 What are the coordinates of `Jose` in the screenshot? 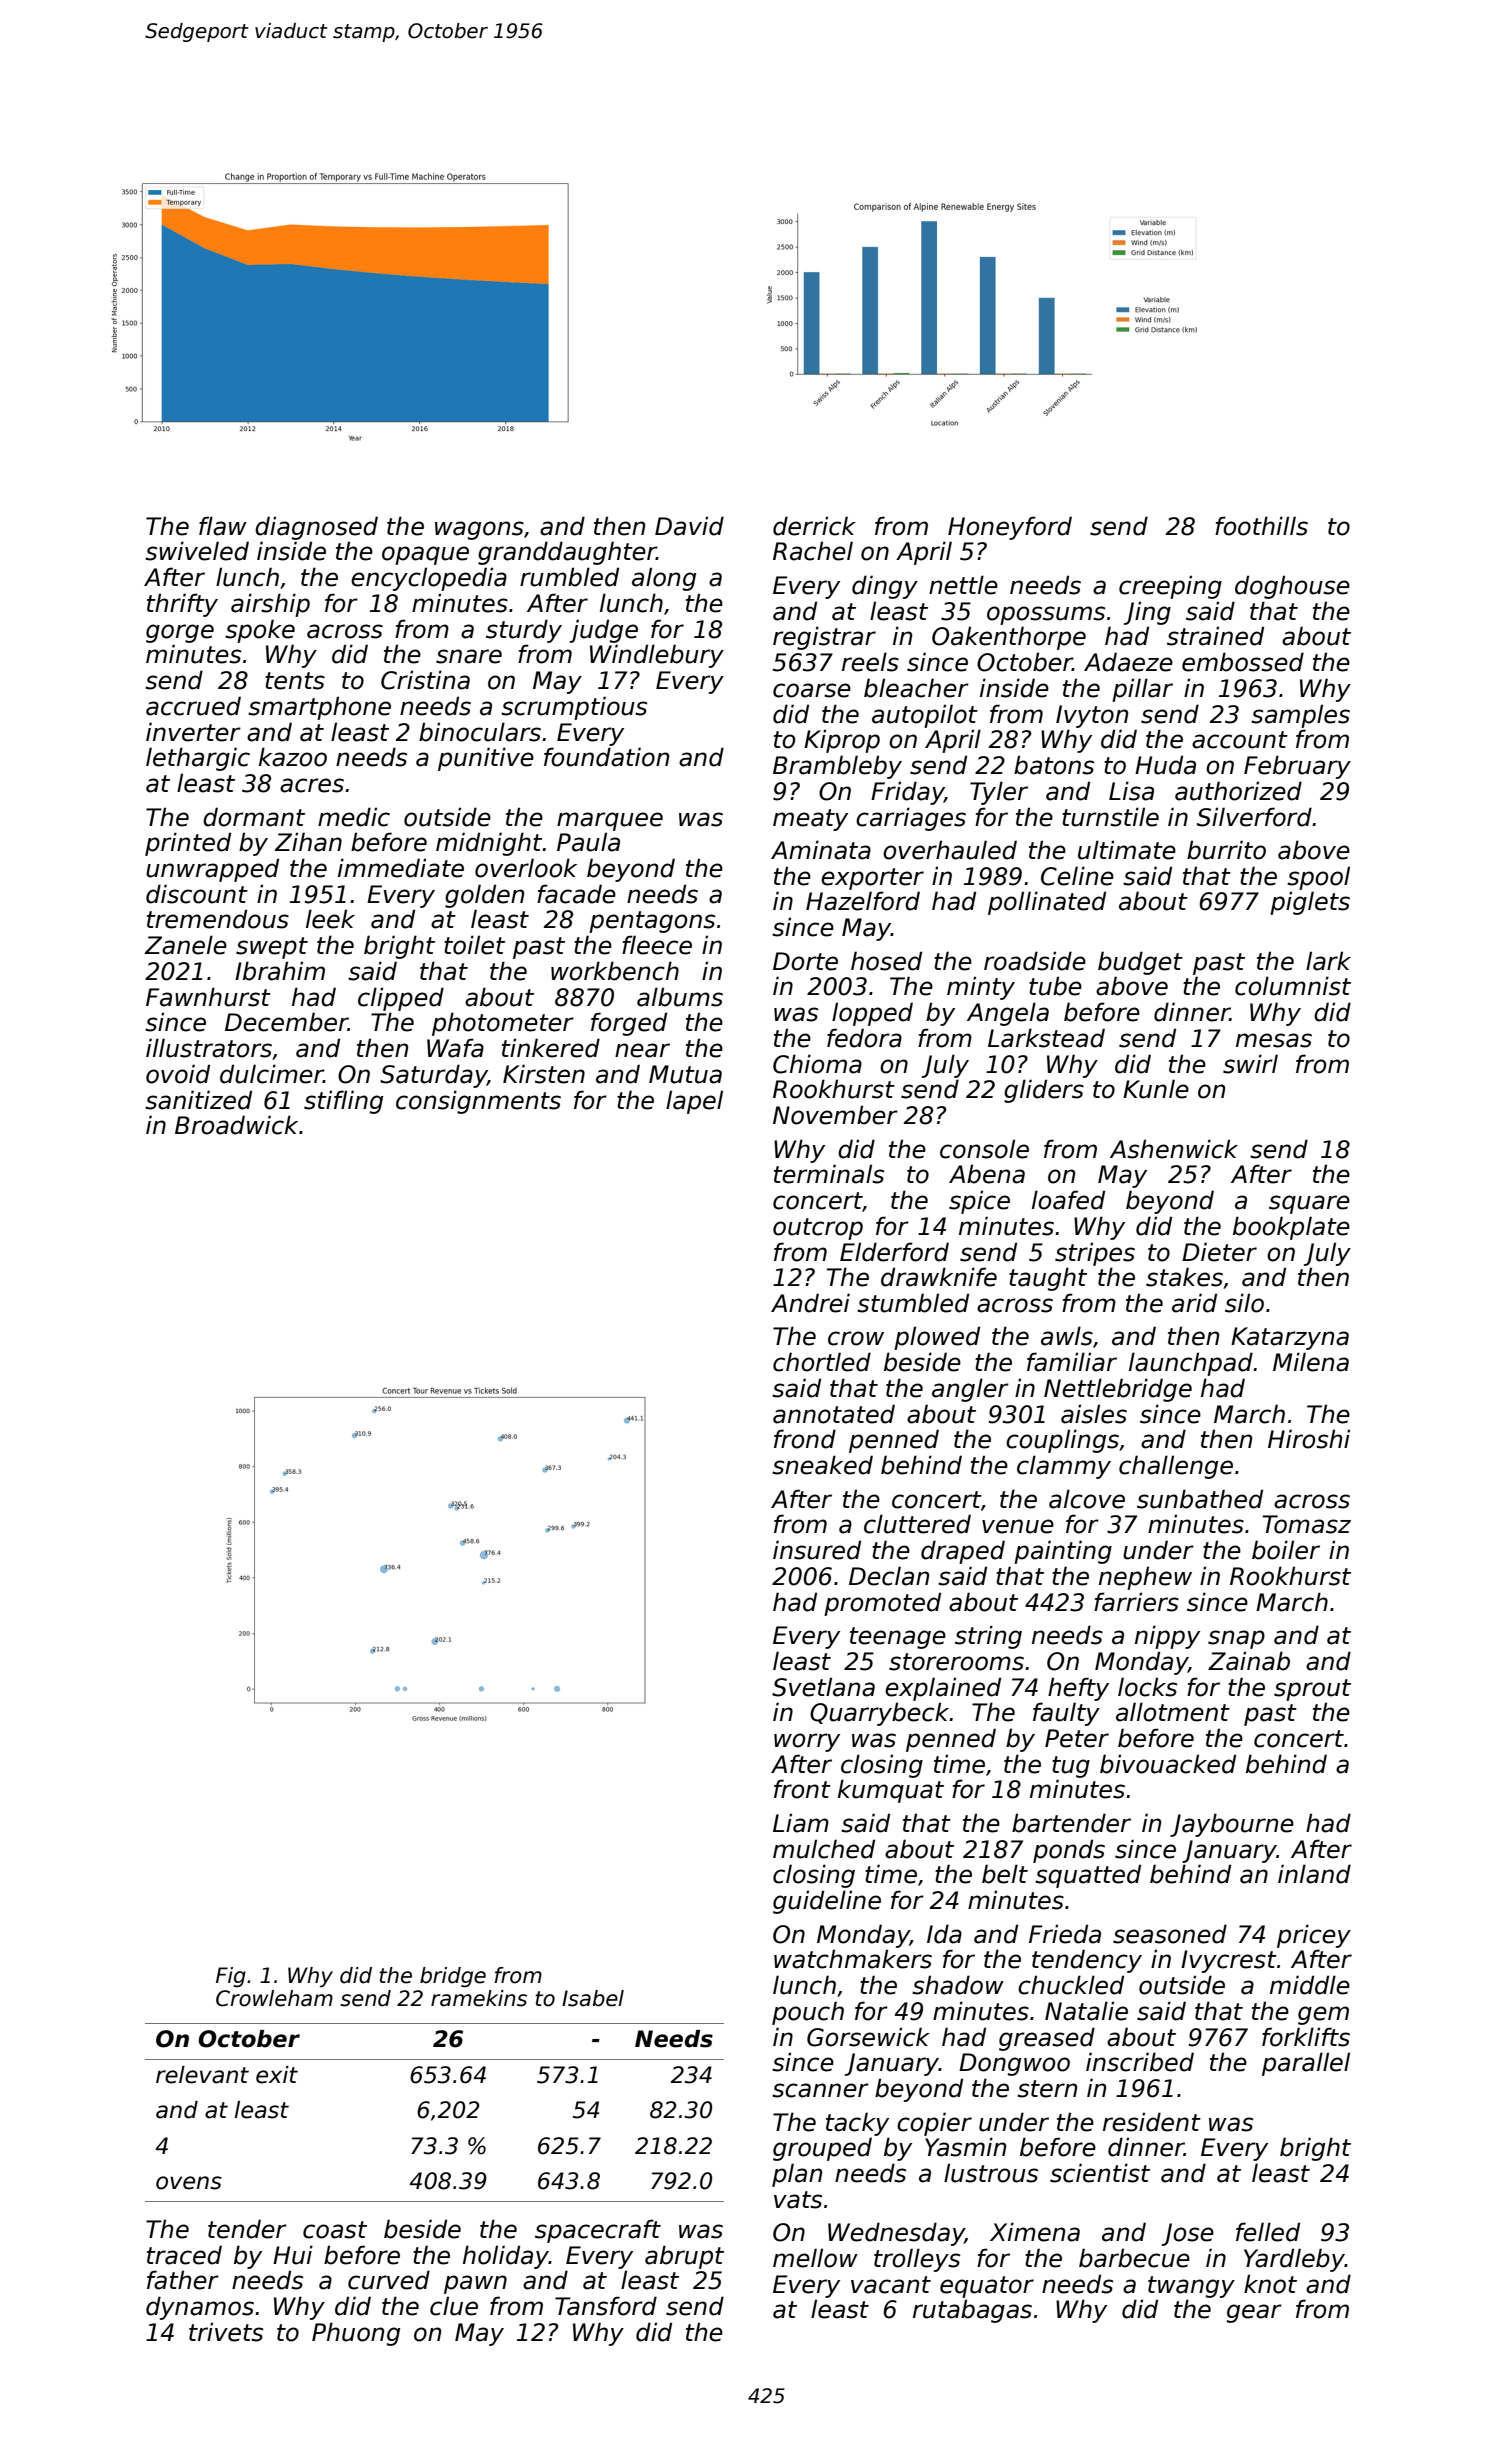 It's located at (1188, 2234).
